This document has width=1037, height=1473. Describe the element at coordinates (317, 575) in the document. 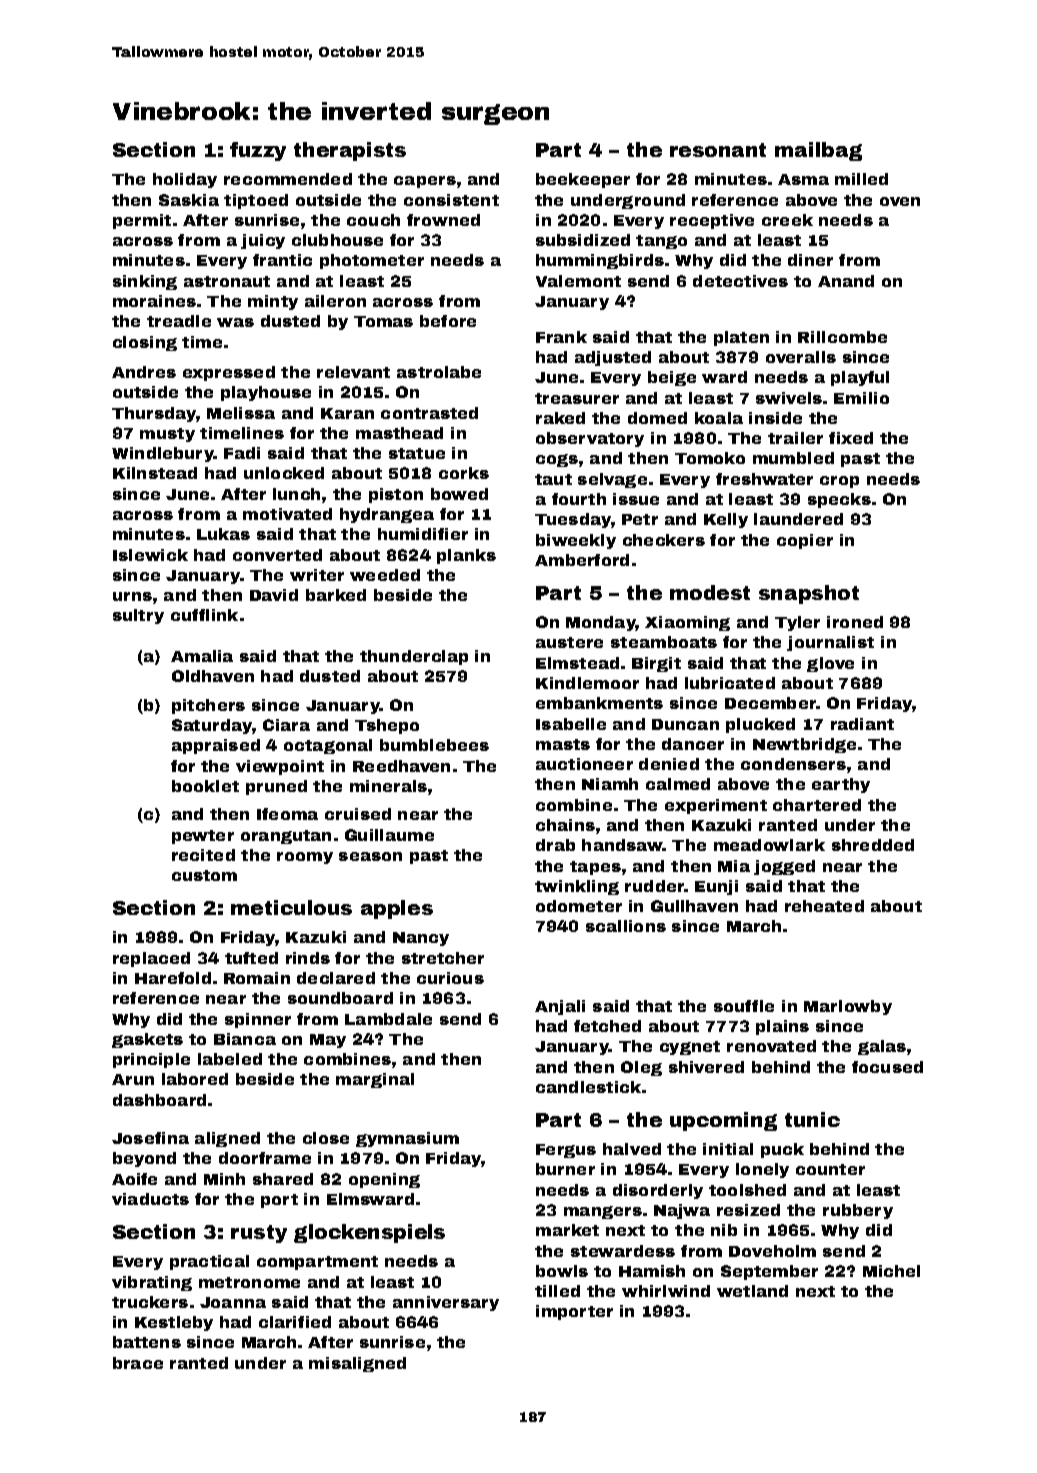

I see `writer` at that location.
